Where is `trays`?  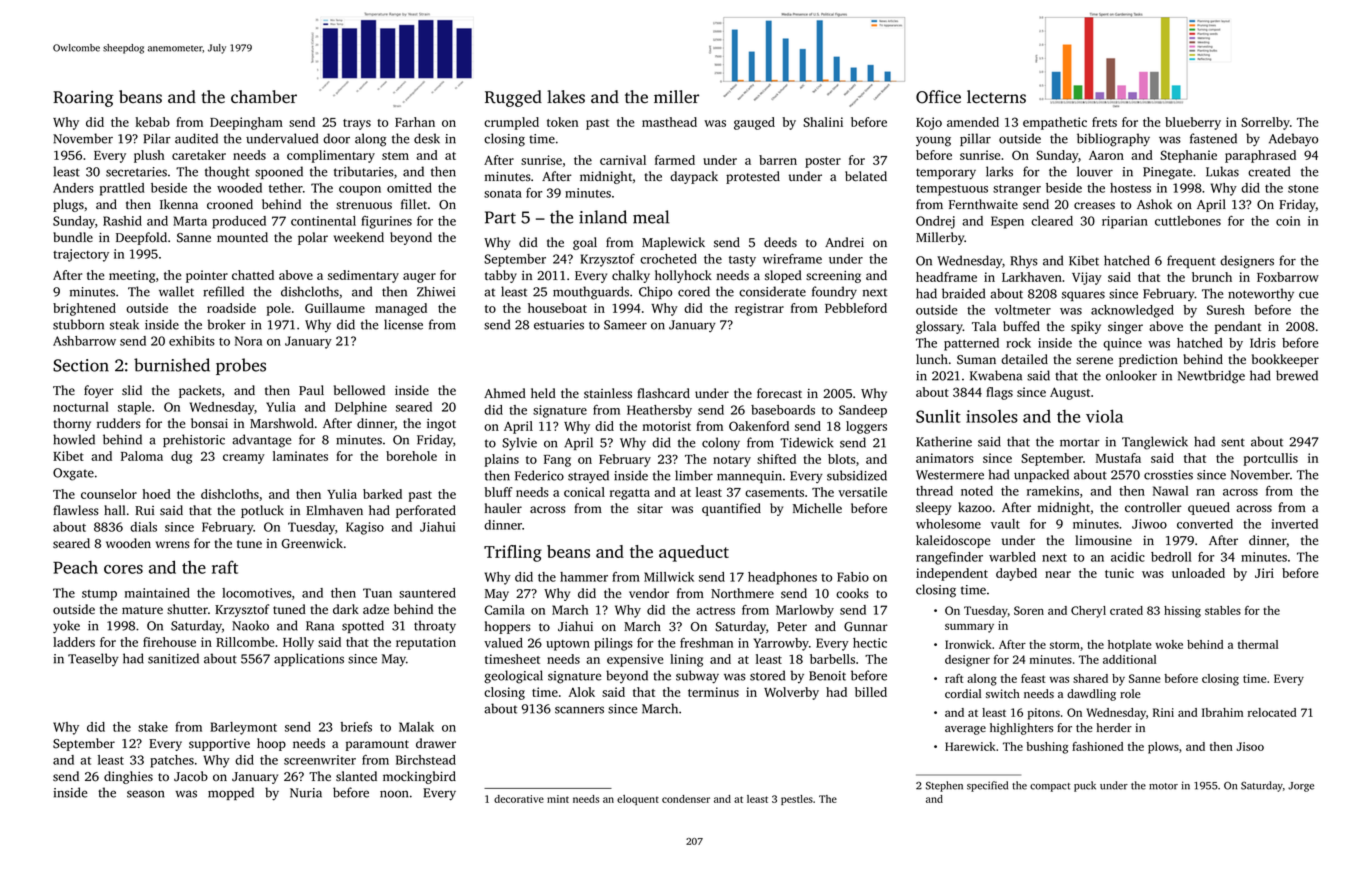 trays is located at coordinates (357, 124).
